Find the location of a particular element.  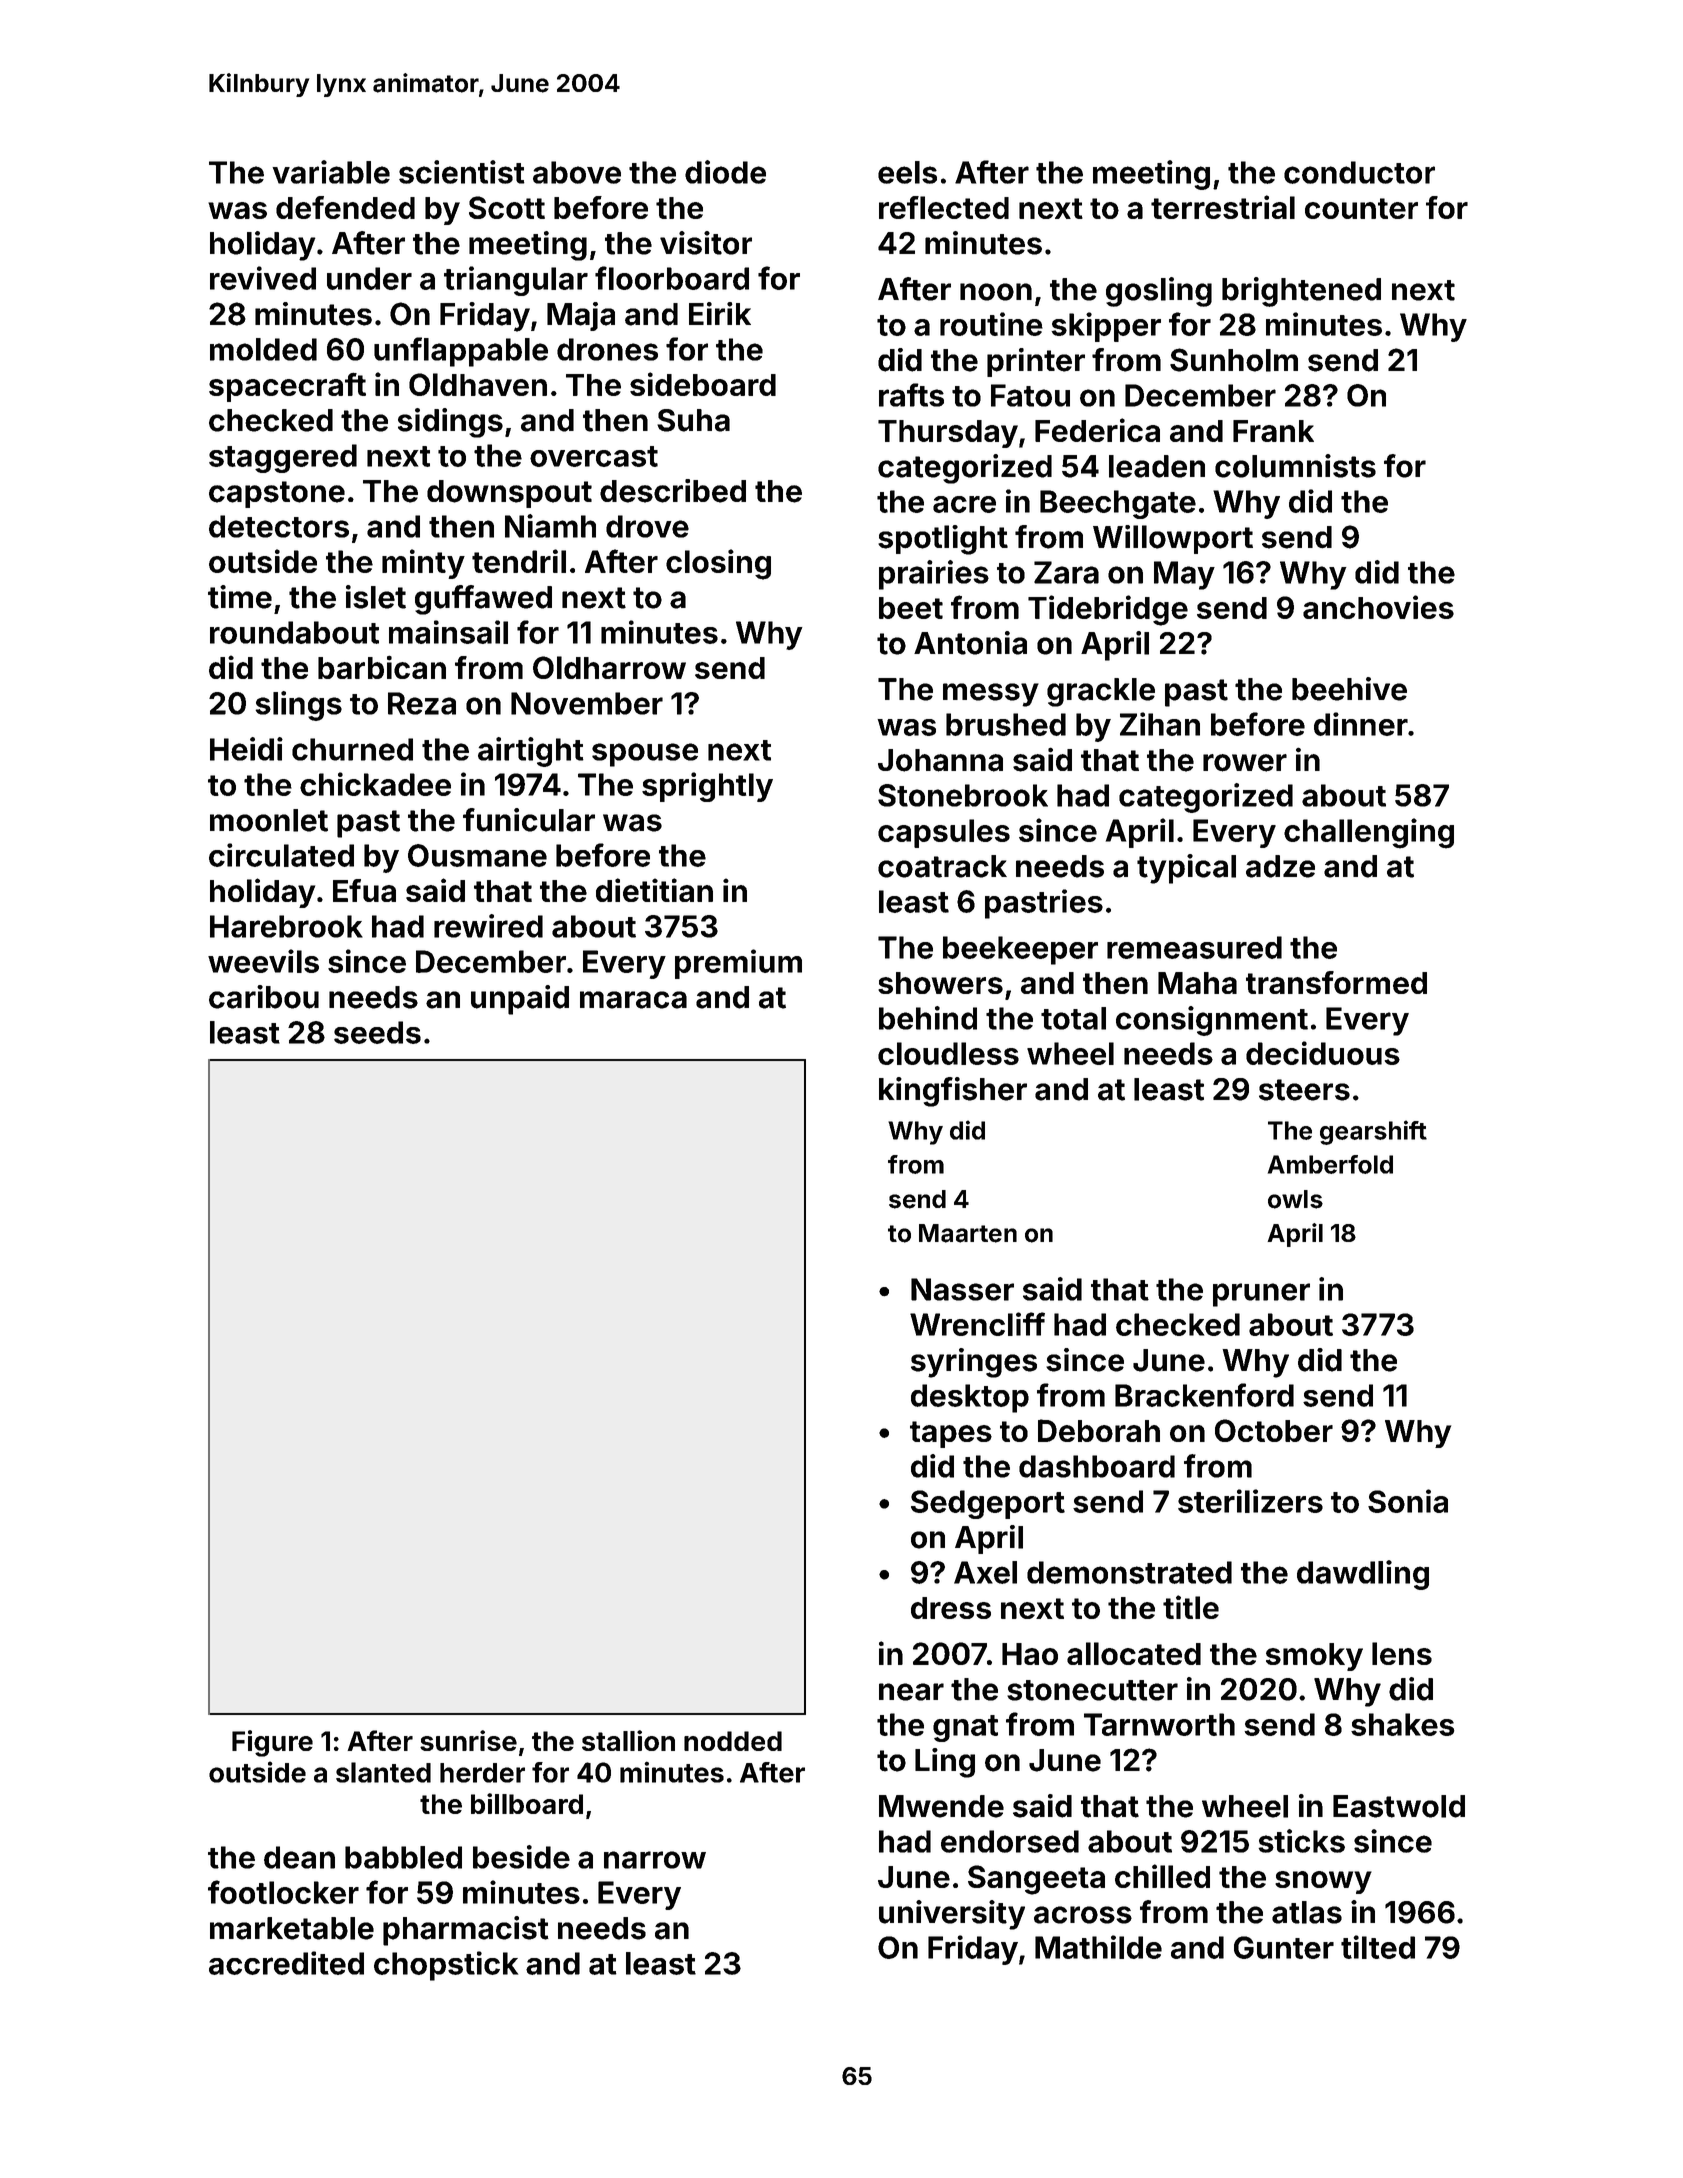

Sunholm is located at coordinates (1234, 360).
